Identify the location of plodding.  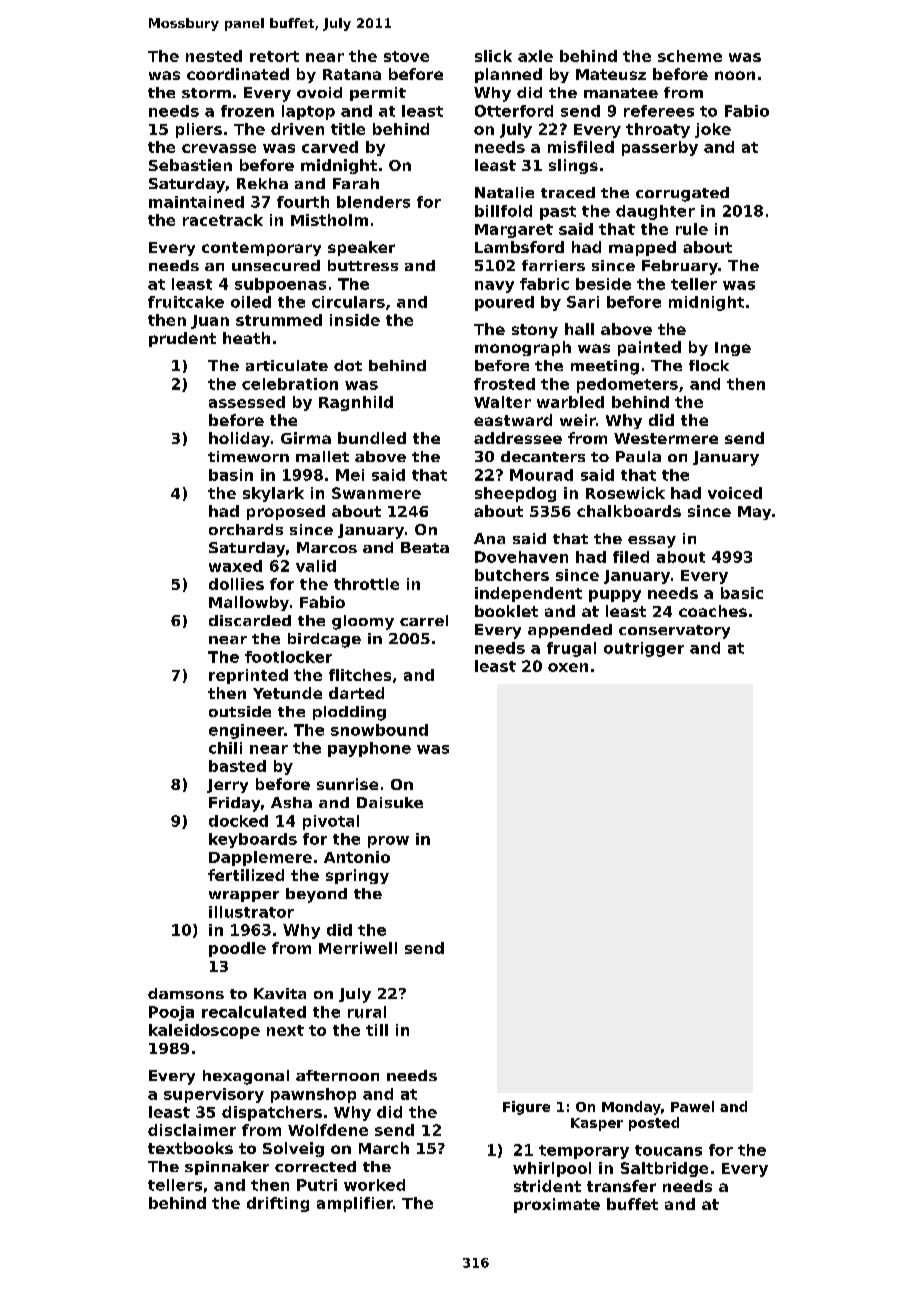
(349, 713).
